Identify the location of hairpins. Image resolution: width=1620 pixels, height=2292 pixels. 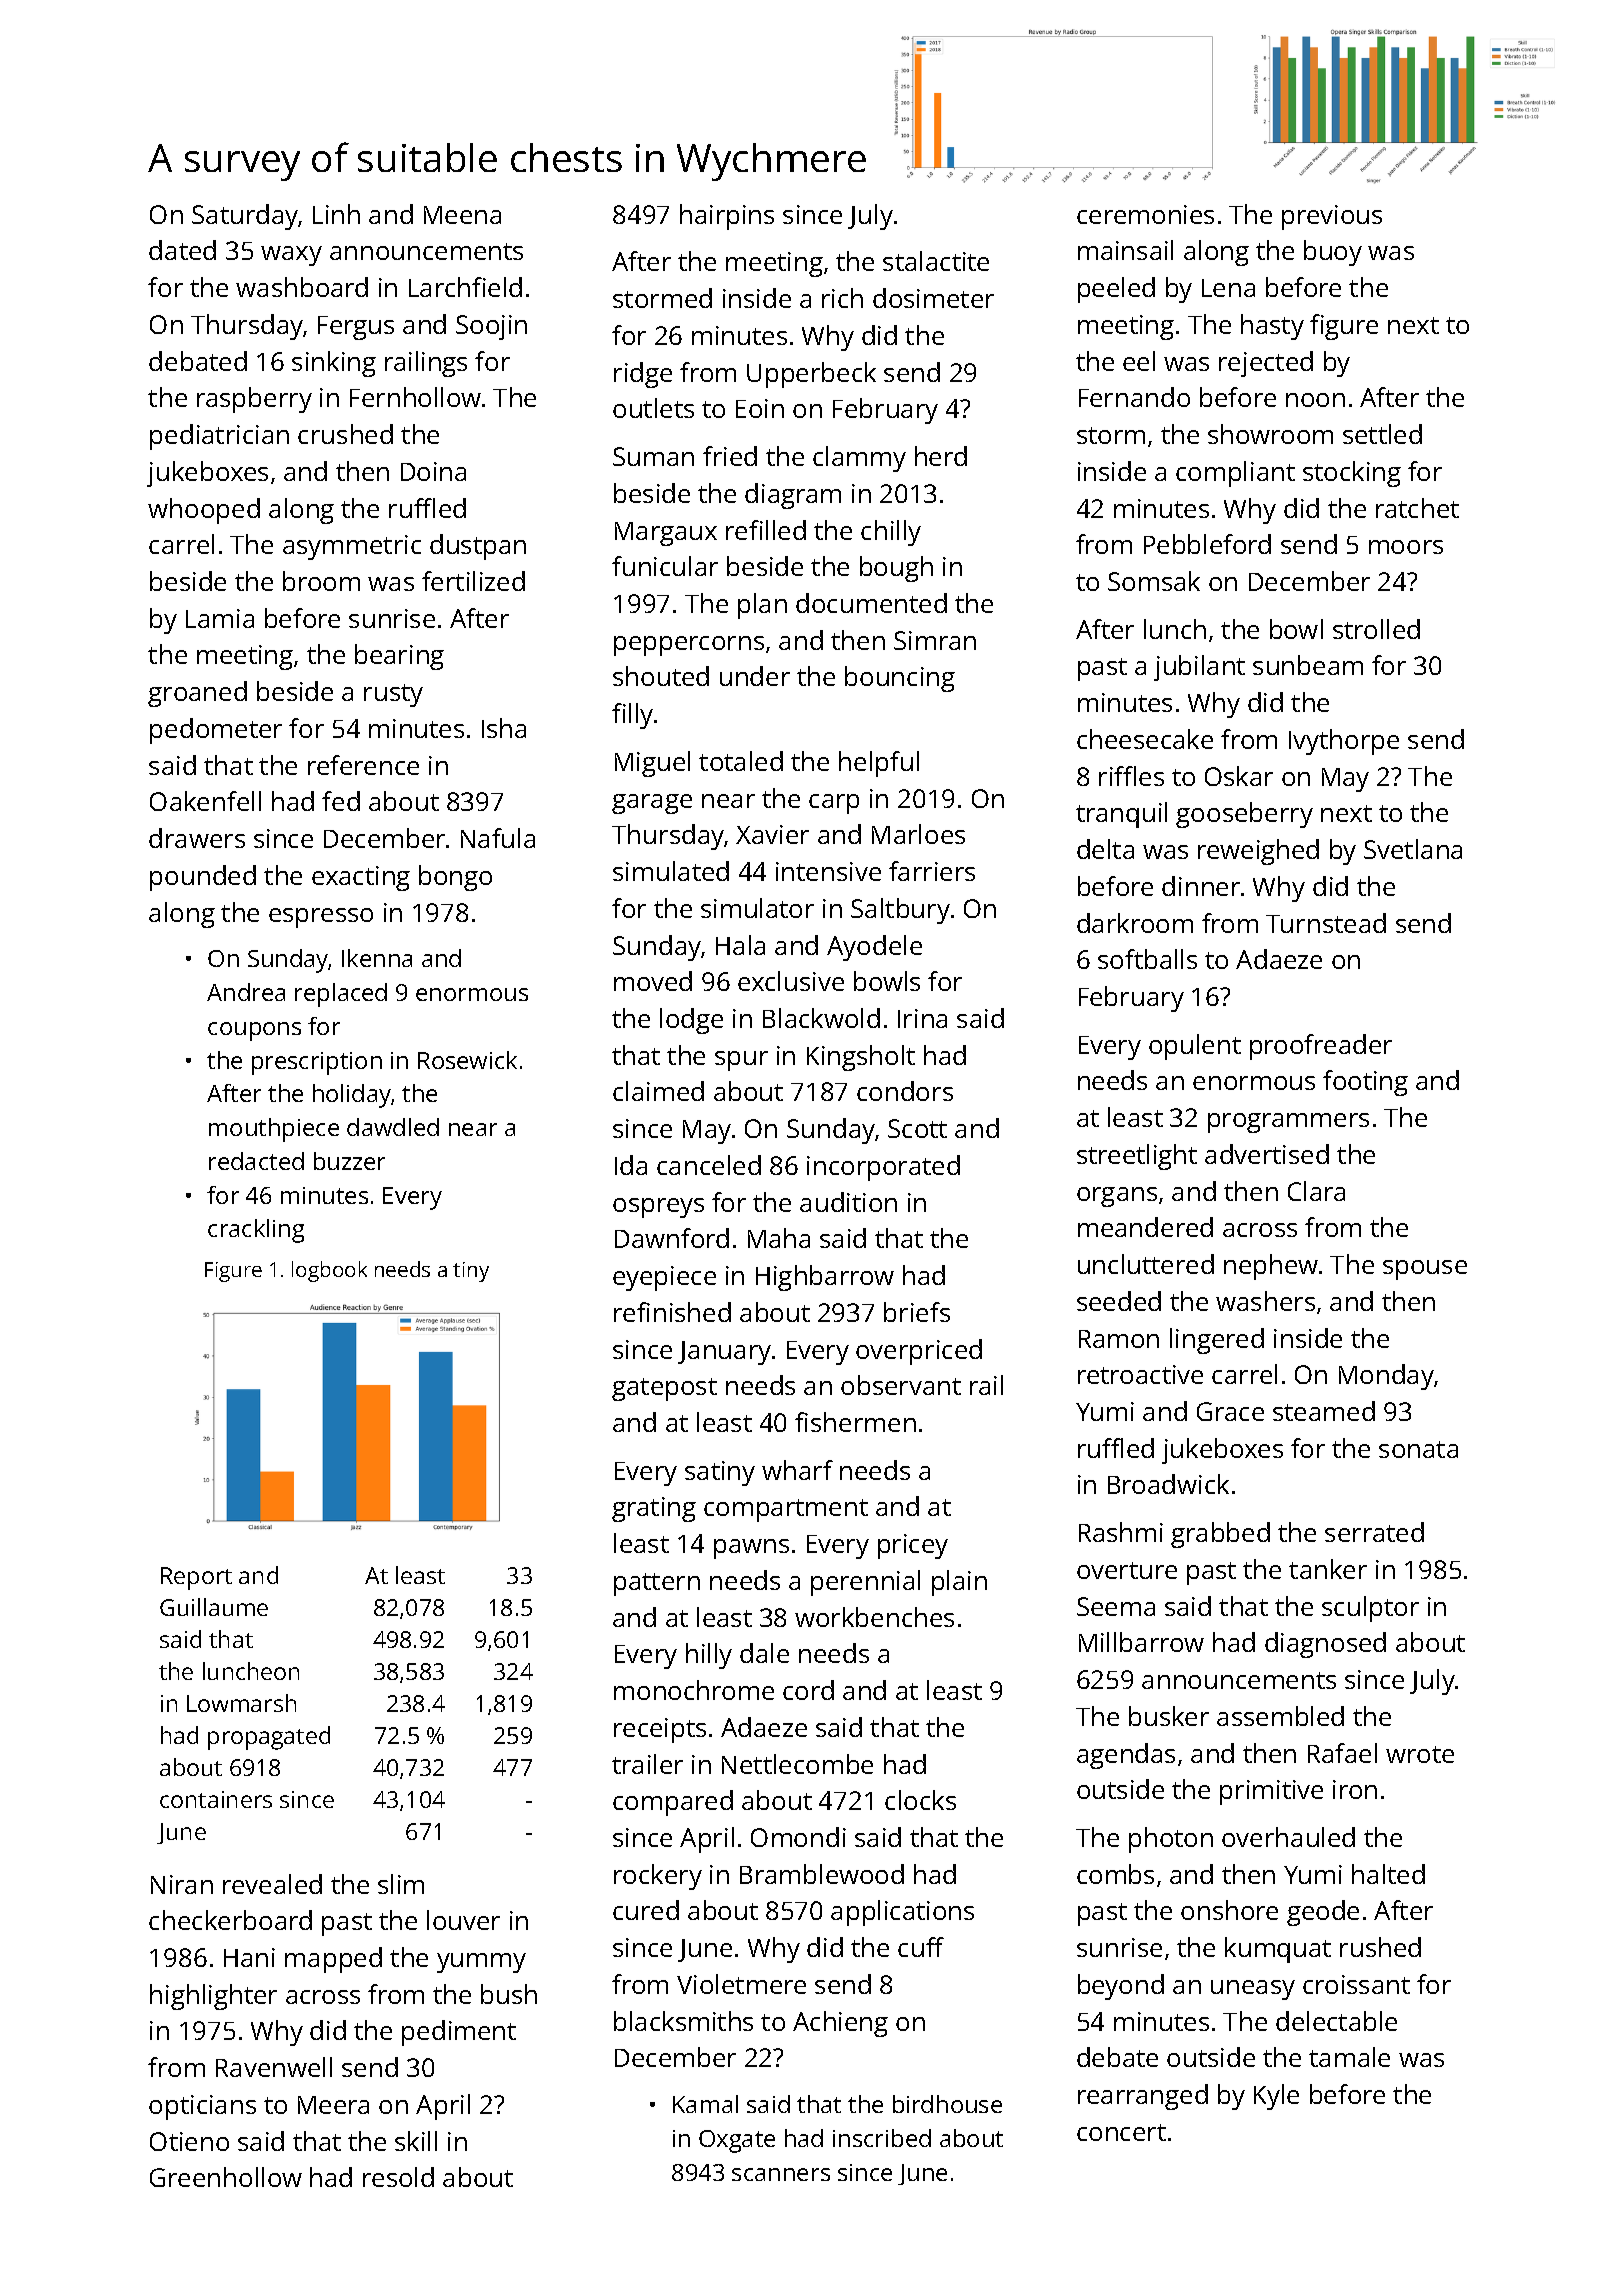
(727, 217).
